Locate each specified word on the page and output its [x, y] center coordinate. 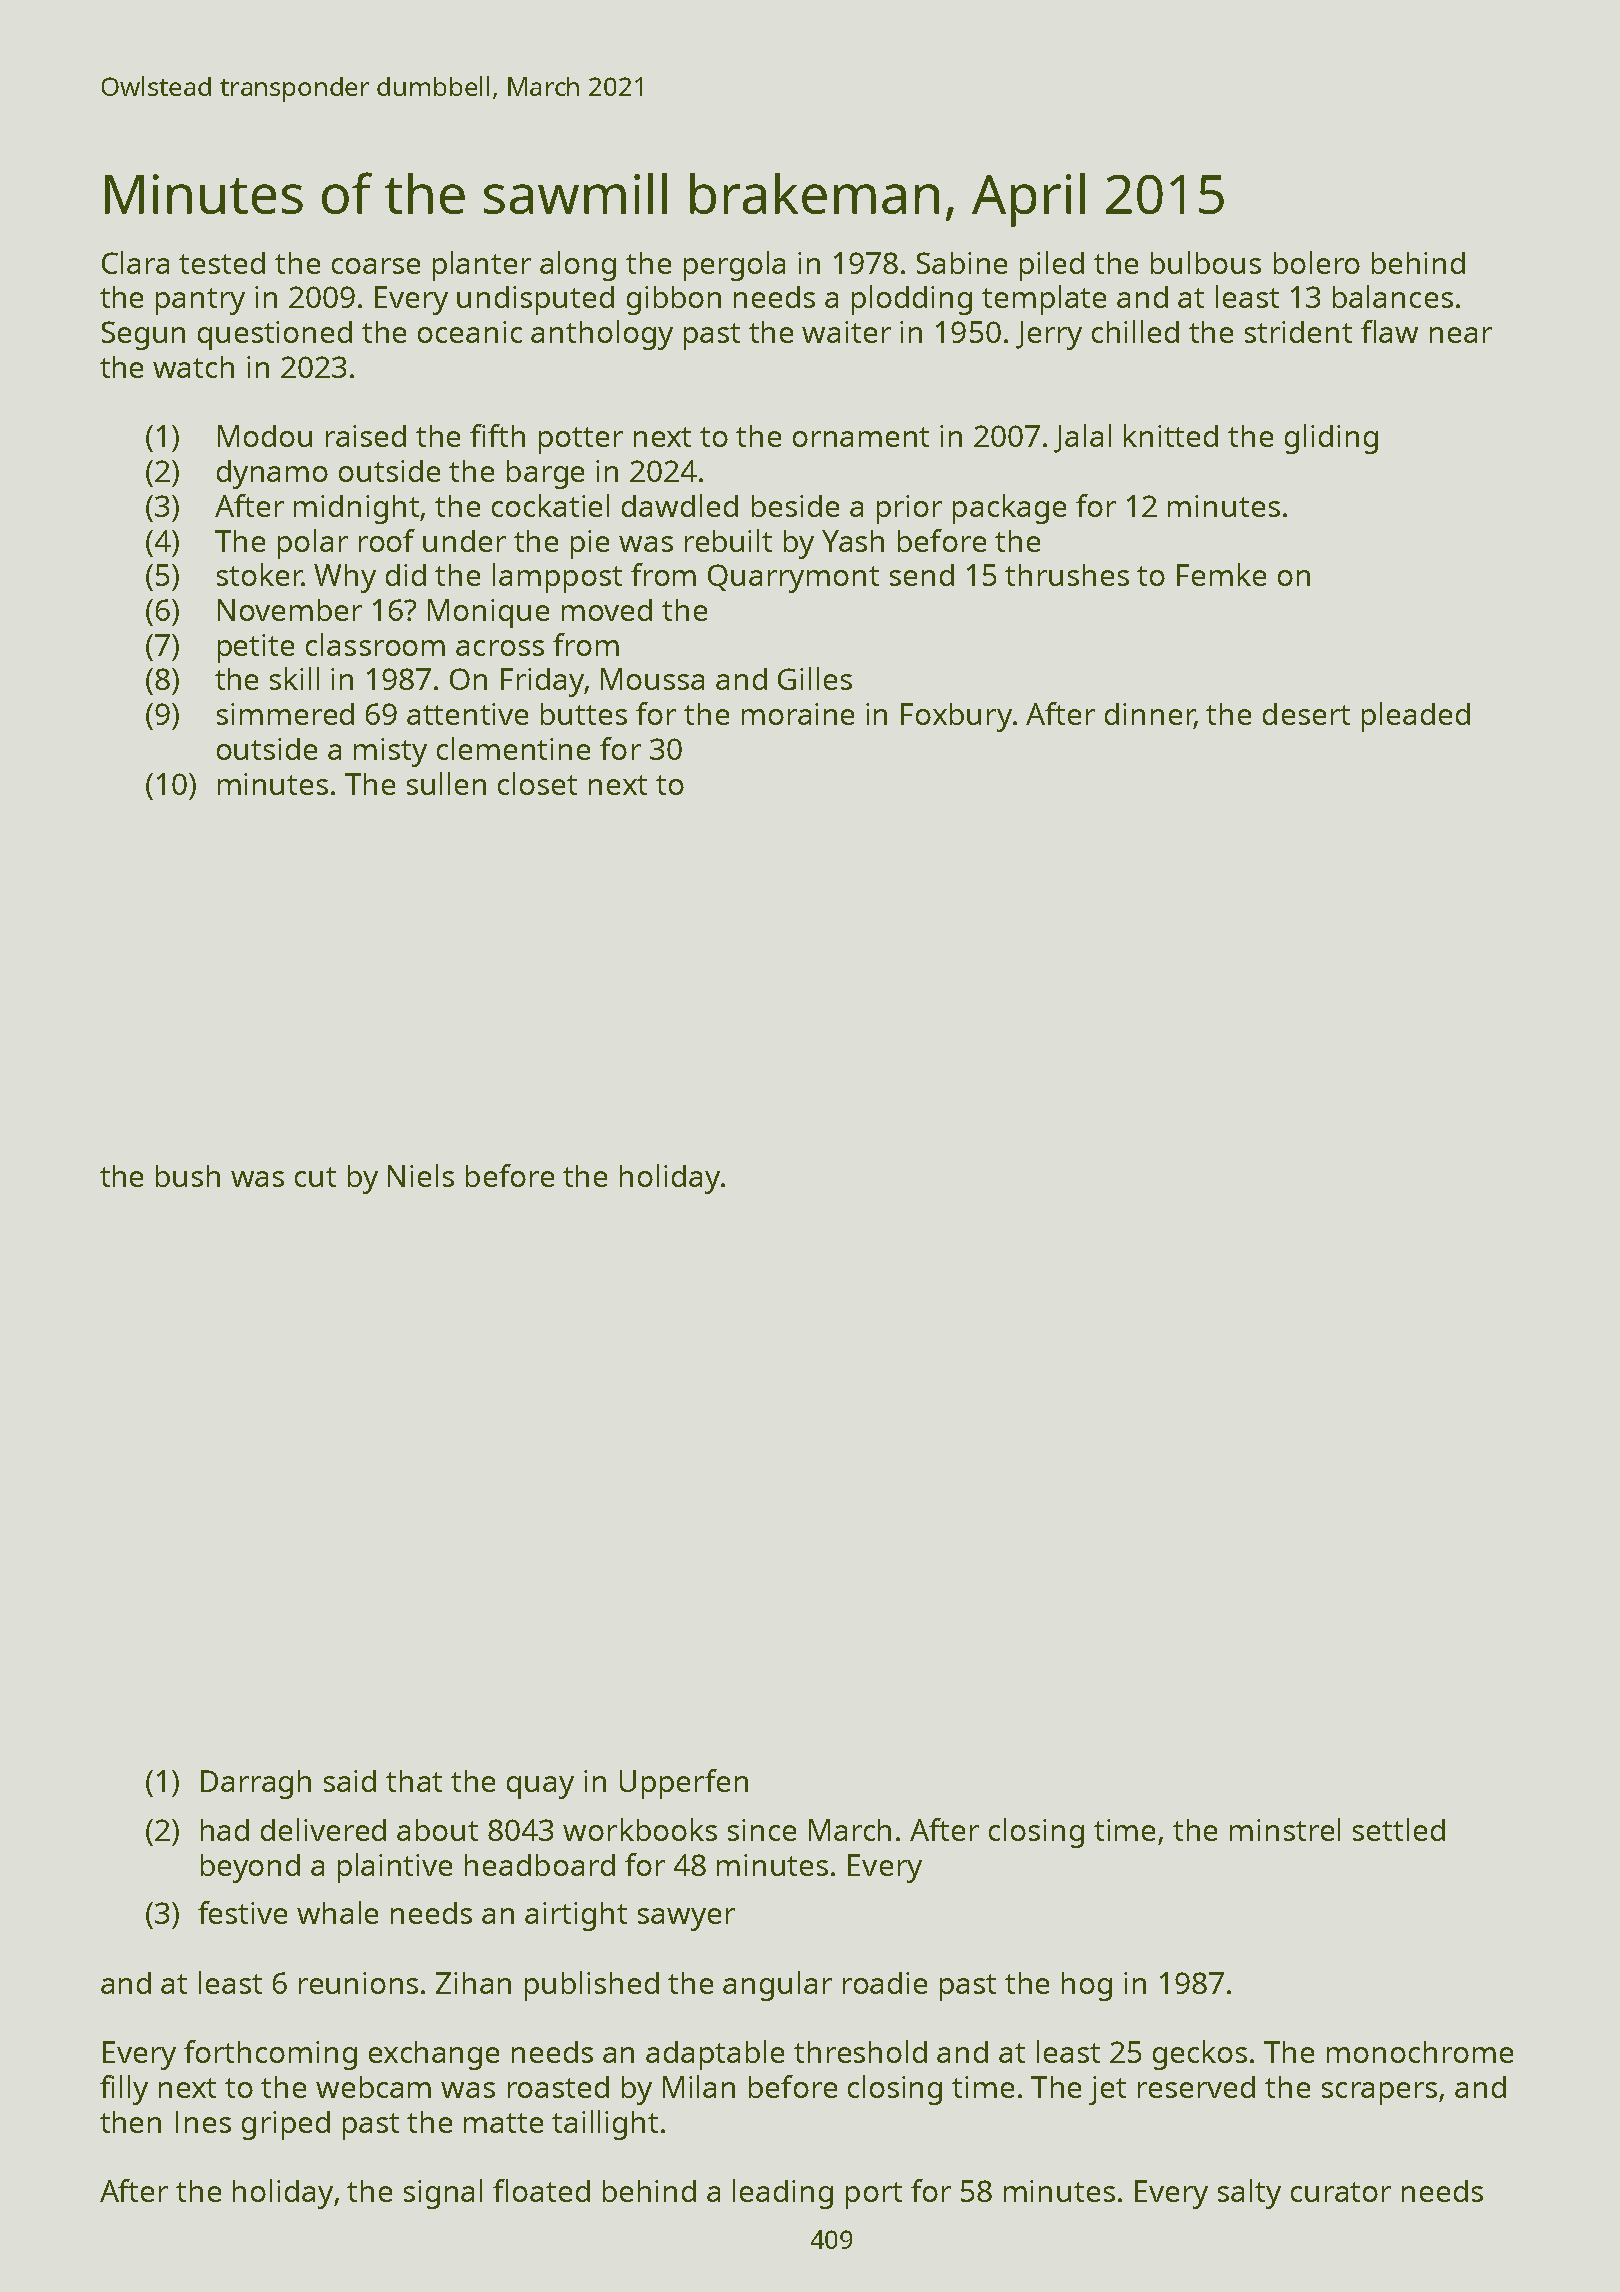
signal [443, 2194]
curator [1341, 2192]
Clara [135, 262]
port [874, 2195]
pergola [734, 266]
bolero [1317, 262]
